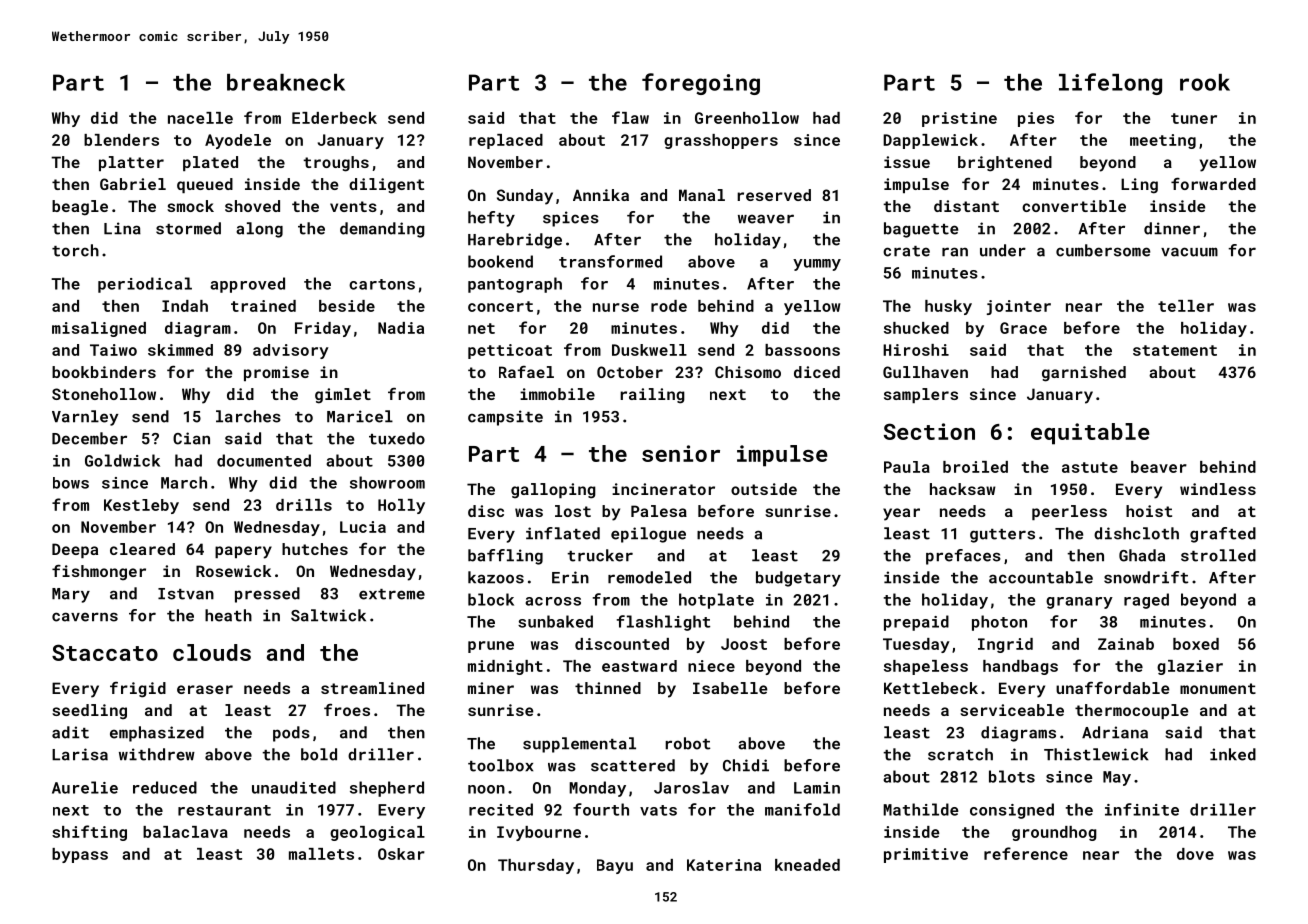 Image resolution: width=1308 pixels, height=924 pixels. I want to click on caverns, so click(85, 617).
